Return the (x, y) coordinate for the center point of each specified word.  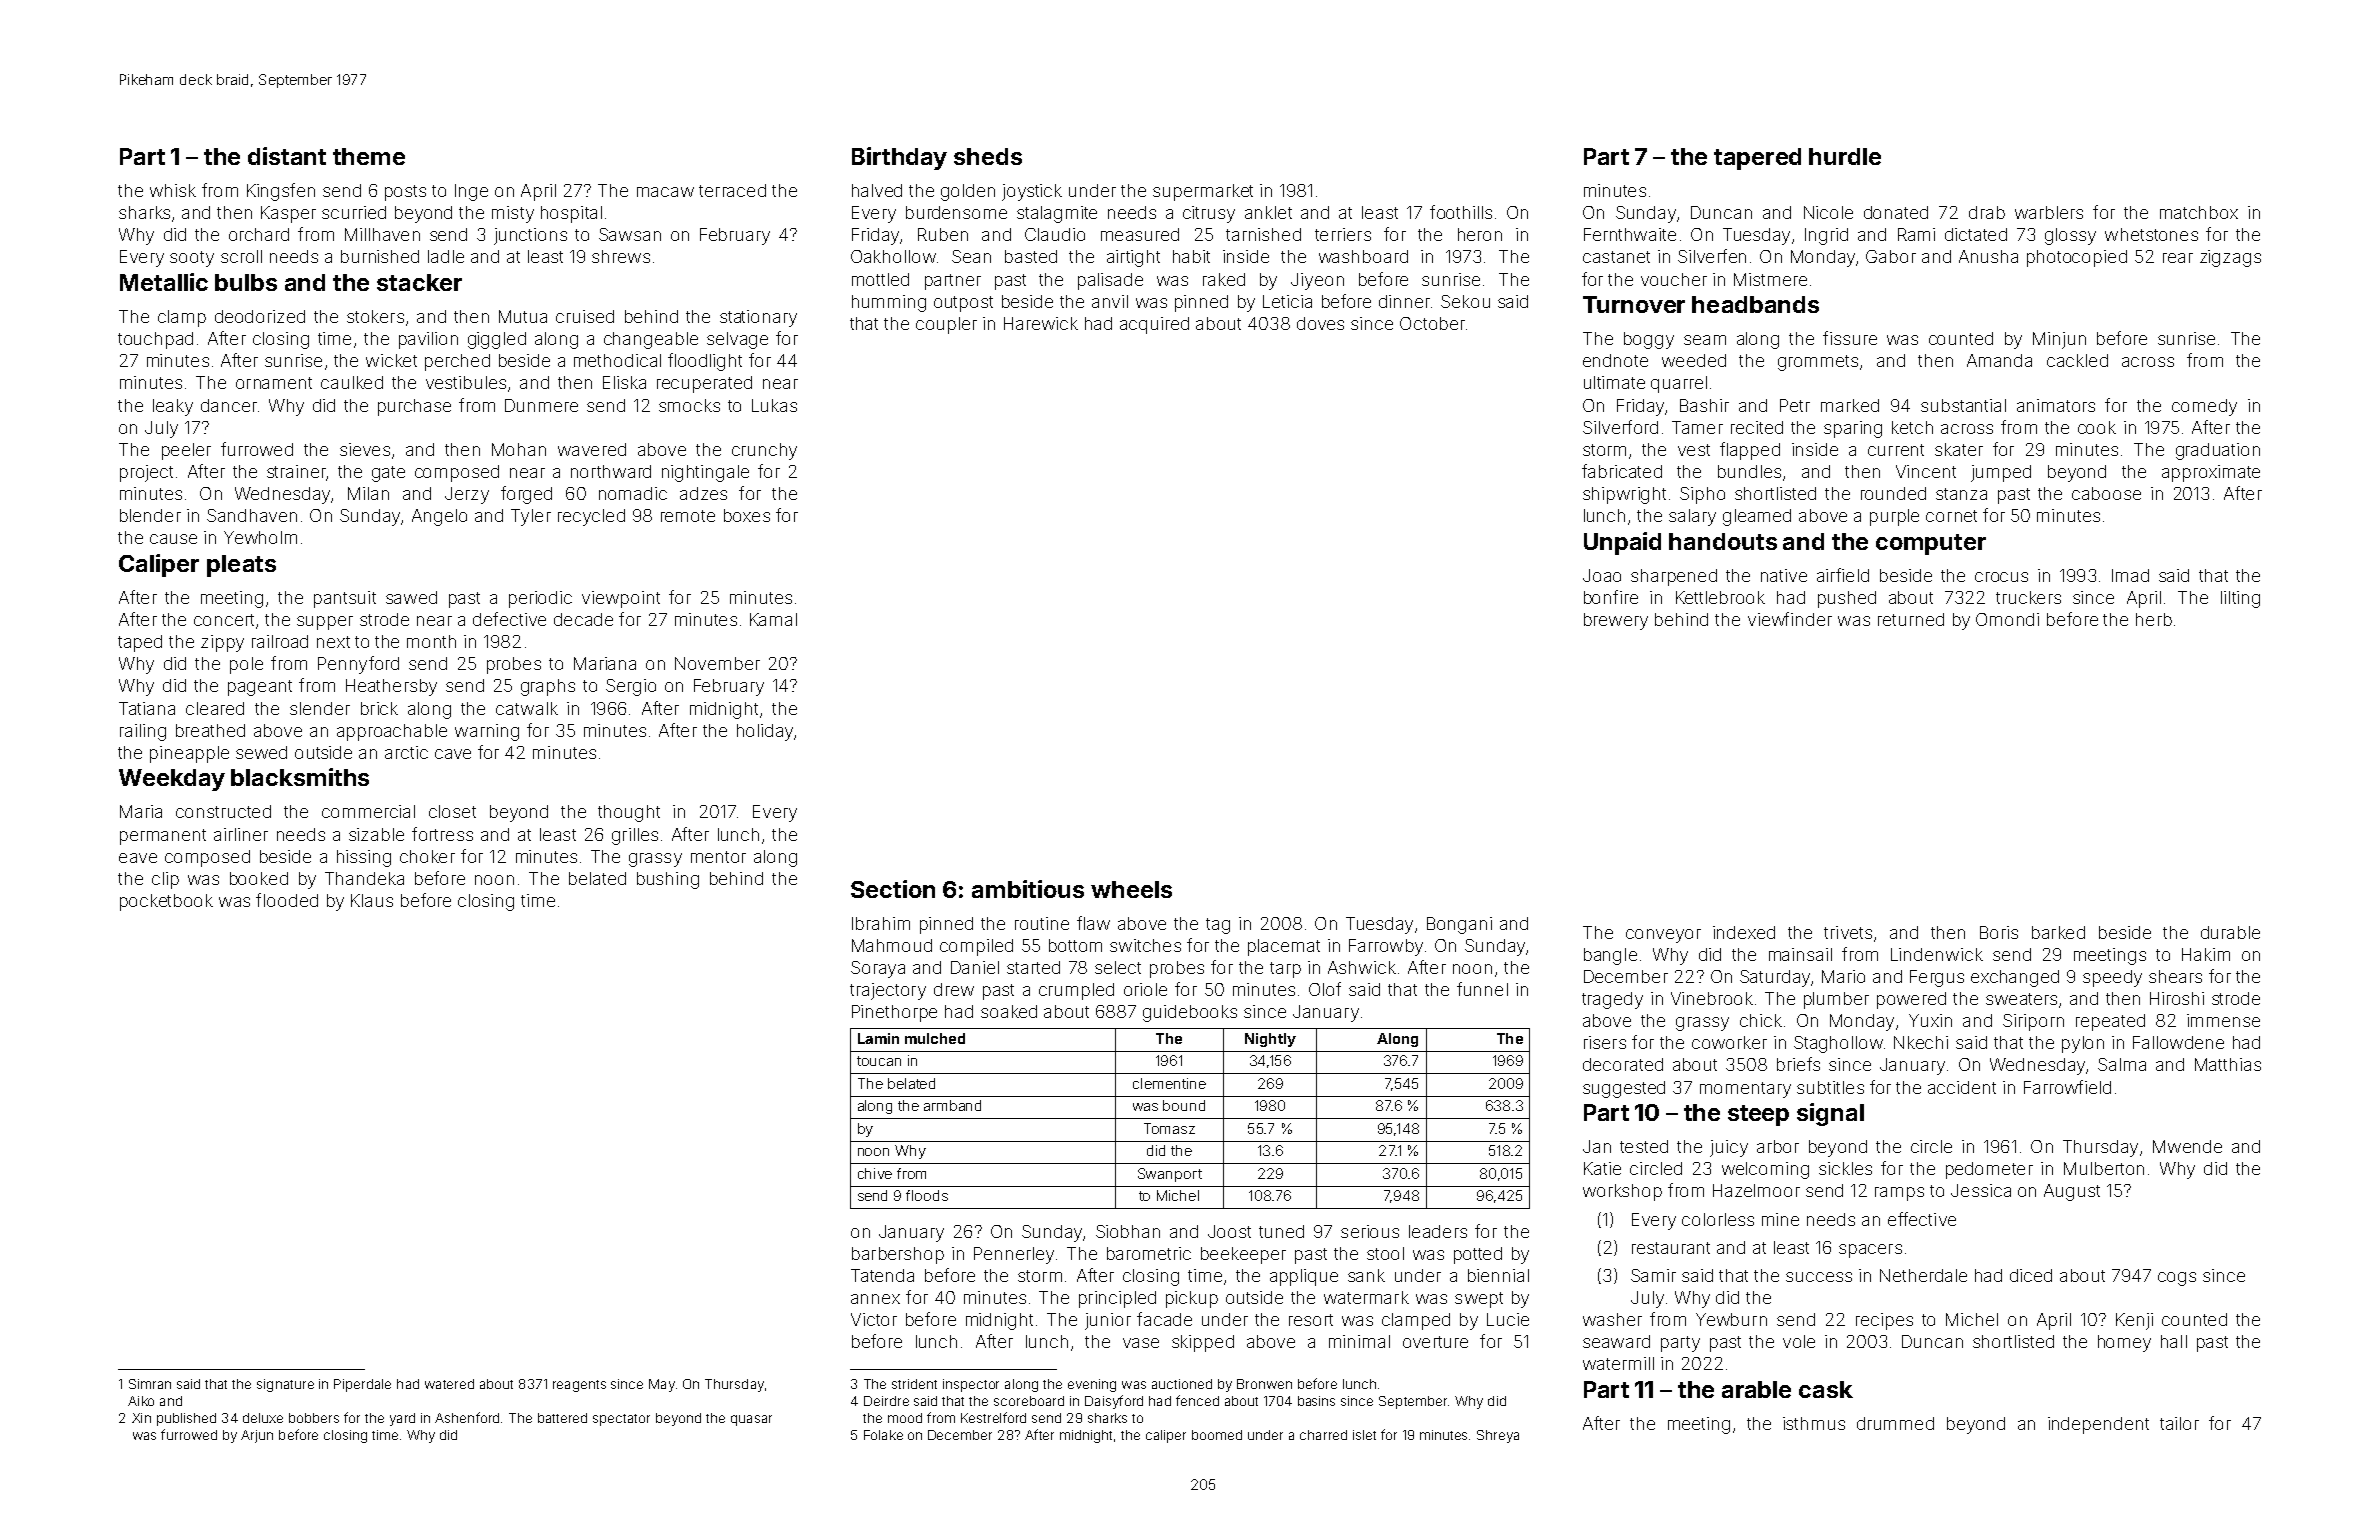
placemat (1284, 947)
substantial (1963, 405)
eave (138, 858)
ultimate (1614, 382)
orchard (259, 234)
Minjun (2059, 340)
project (146, 473)
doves (1320, 323)
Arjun (257, 1436)
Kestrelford (993, 1417)
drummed (1895, 1423)
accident (1962, 1087)
